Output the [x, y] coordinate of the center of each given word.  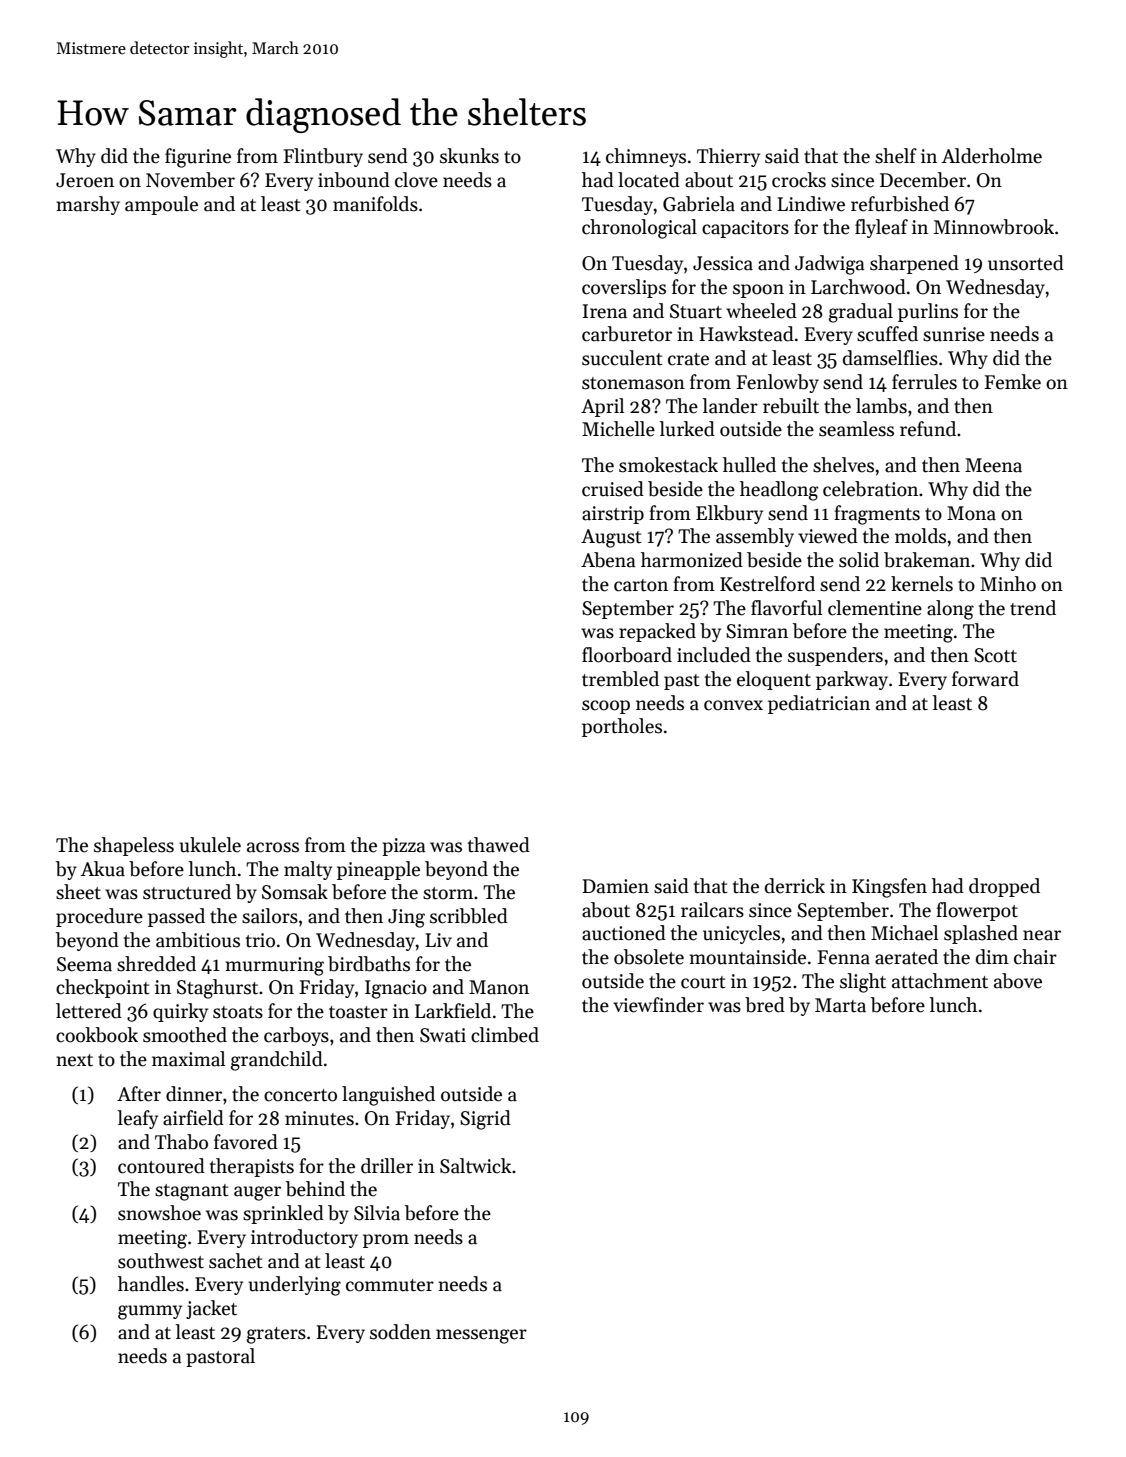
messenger [481, 1336]
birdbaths [369, 964]
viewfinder [658, 1005]
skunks [469, 156]
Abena [608, 560]
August [611, 538]
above [1018, 981]
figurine [198, 158]
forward [985, 679]
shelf [896, 156]
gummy [150, 1312]
